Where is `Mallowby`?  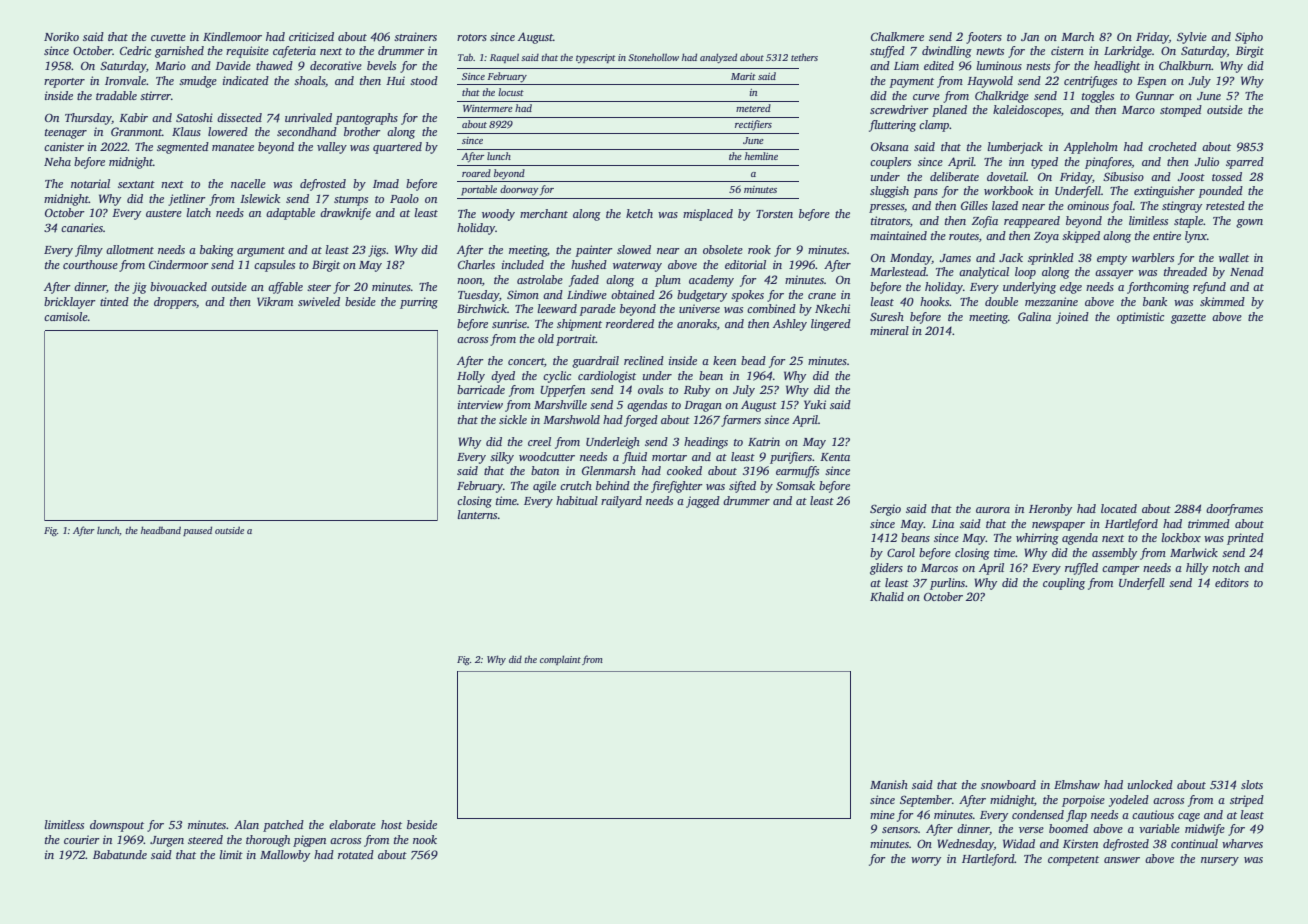
Mallowby is located at coordinates (285, 856).
